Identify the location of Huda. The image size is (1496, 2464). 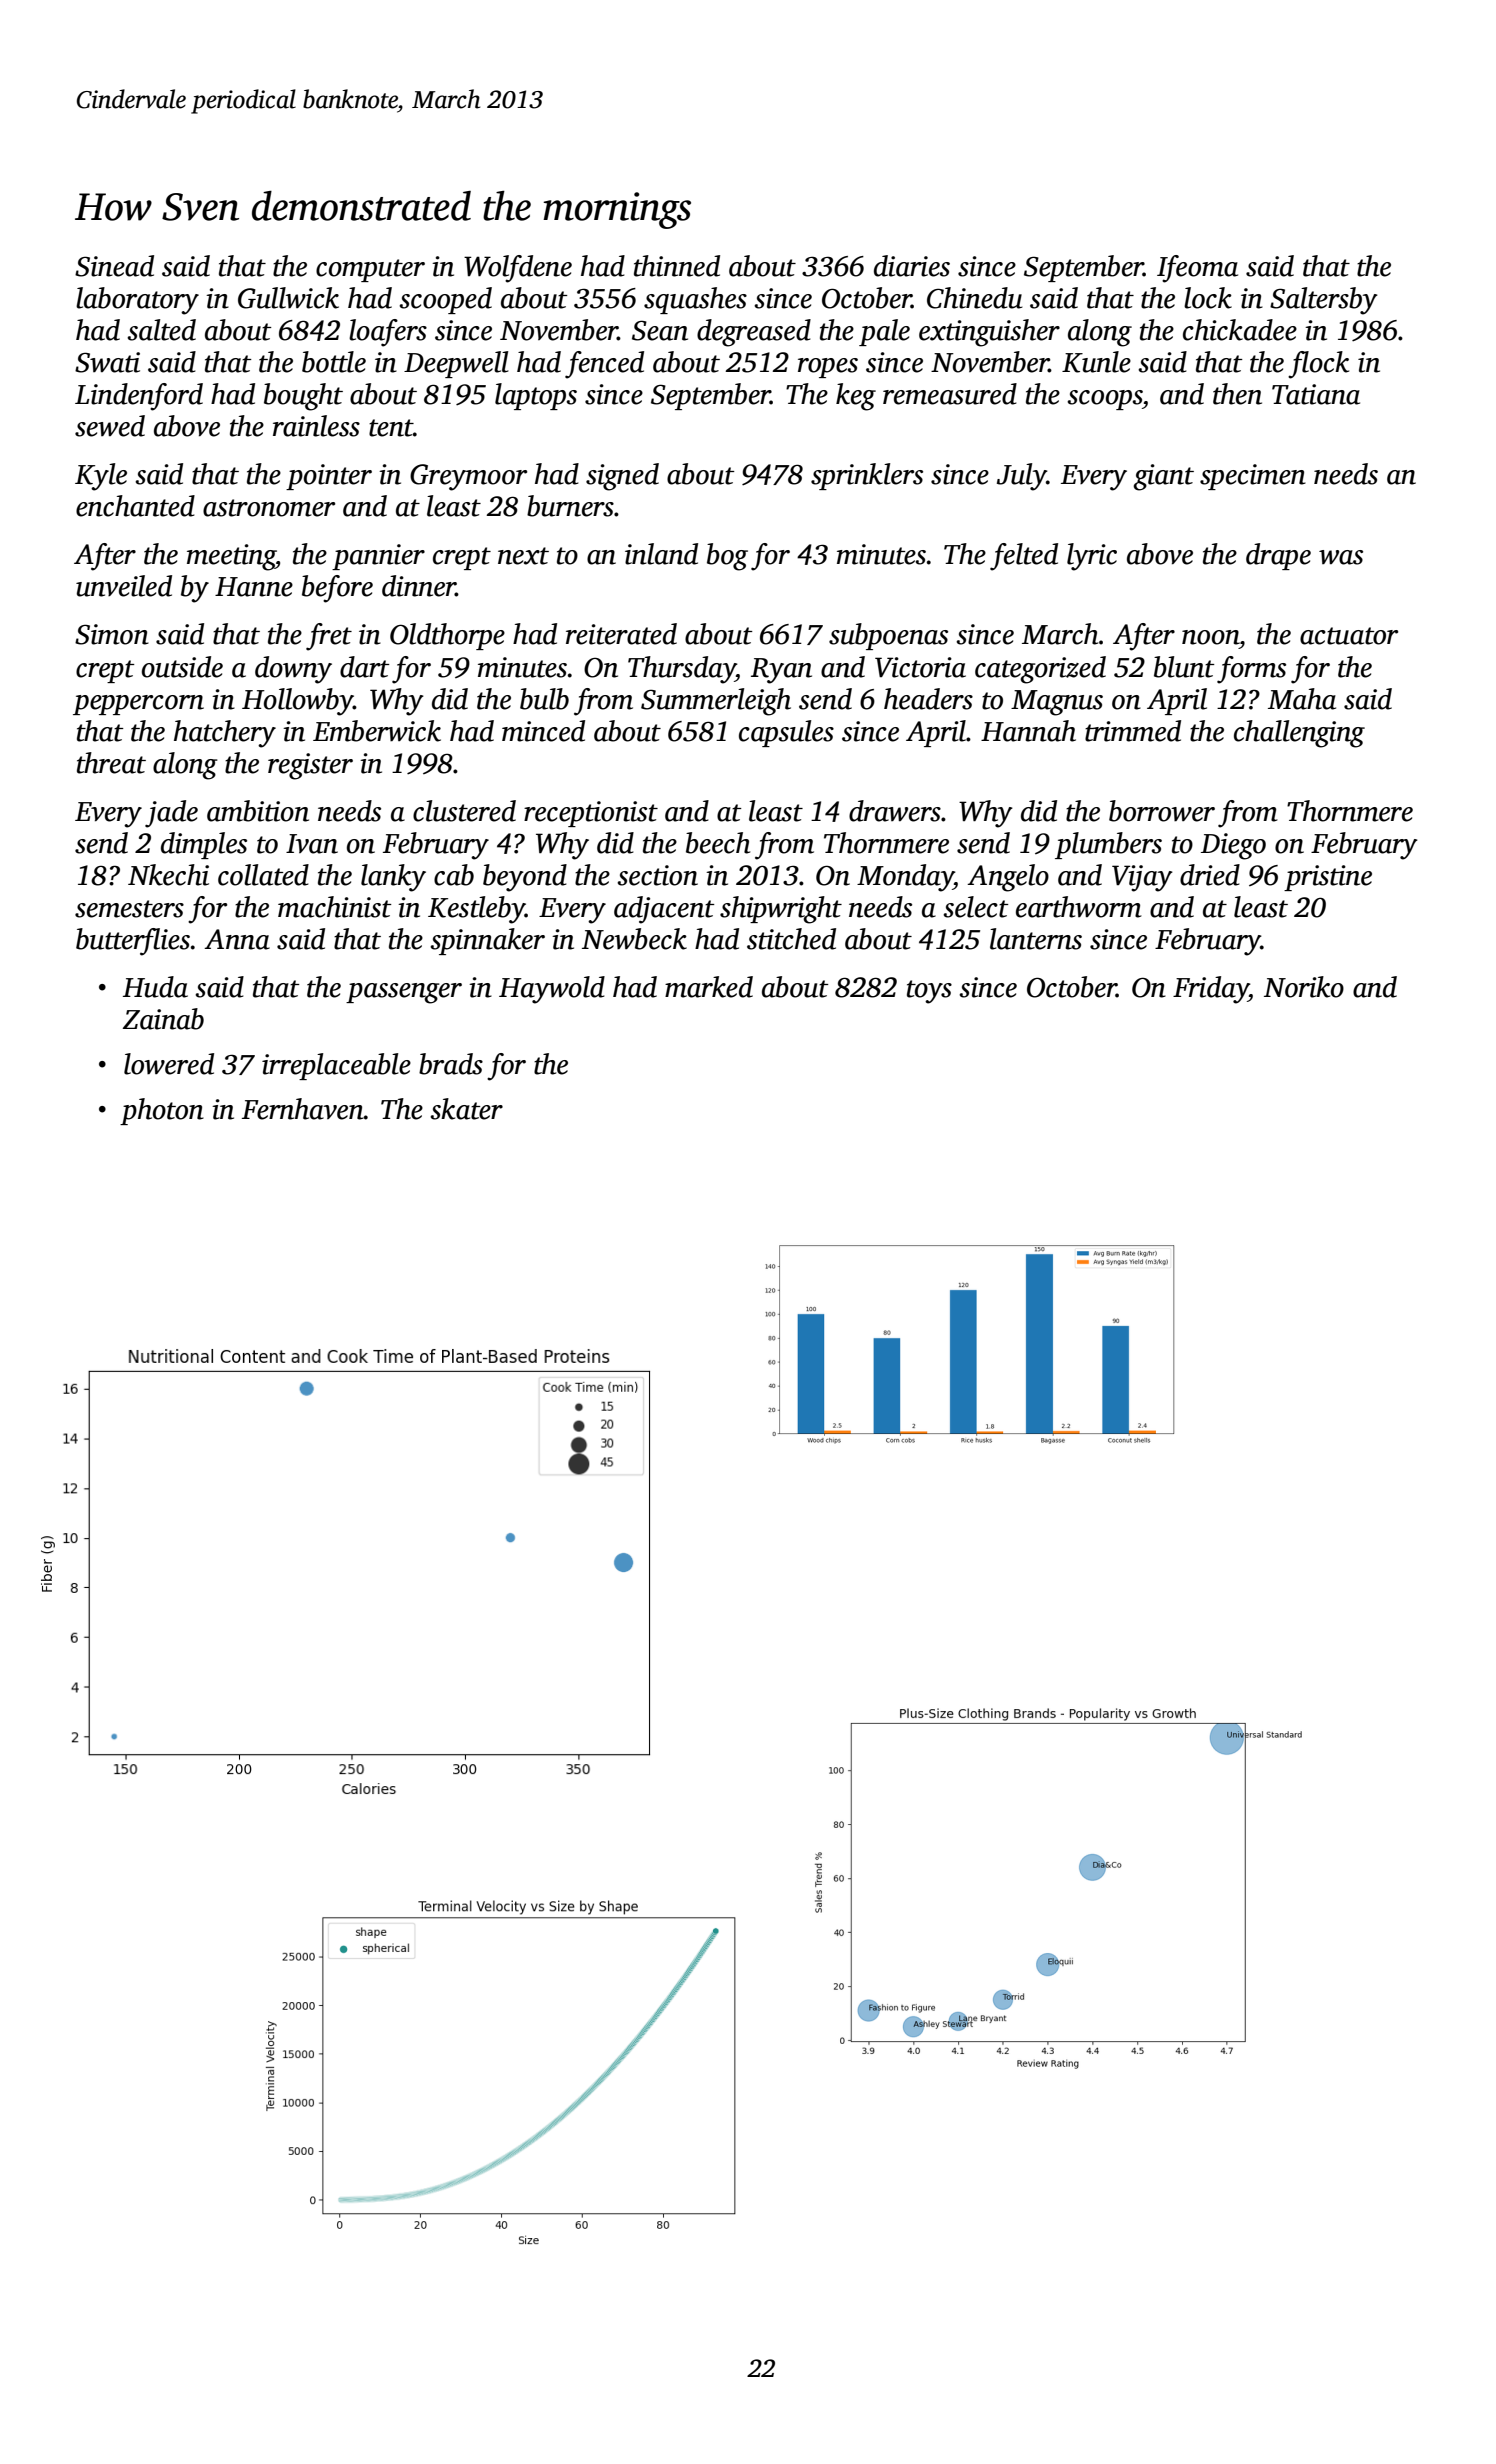
(155, 987).
